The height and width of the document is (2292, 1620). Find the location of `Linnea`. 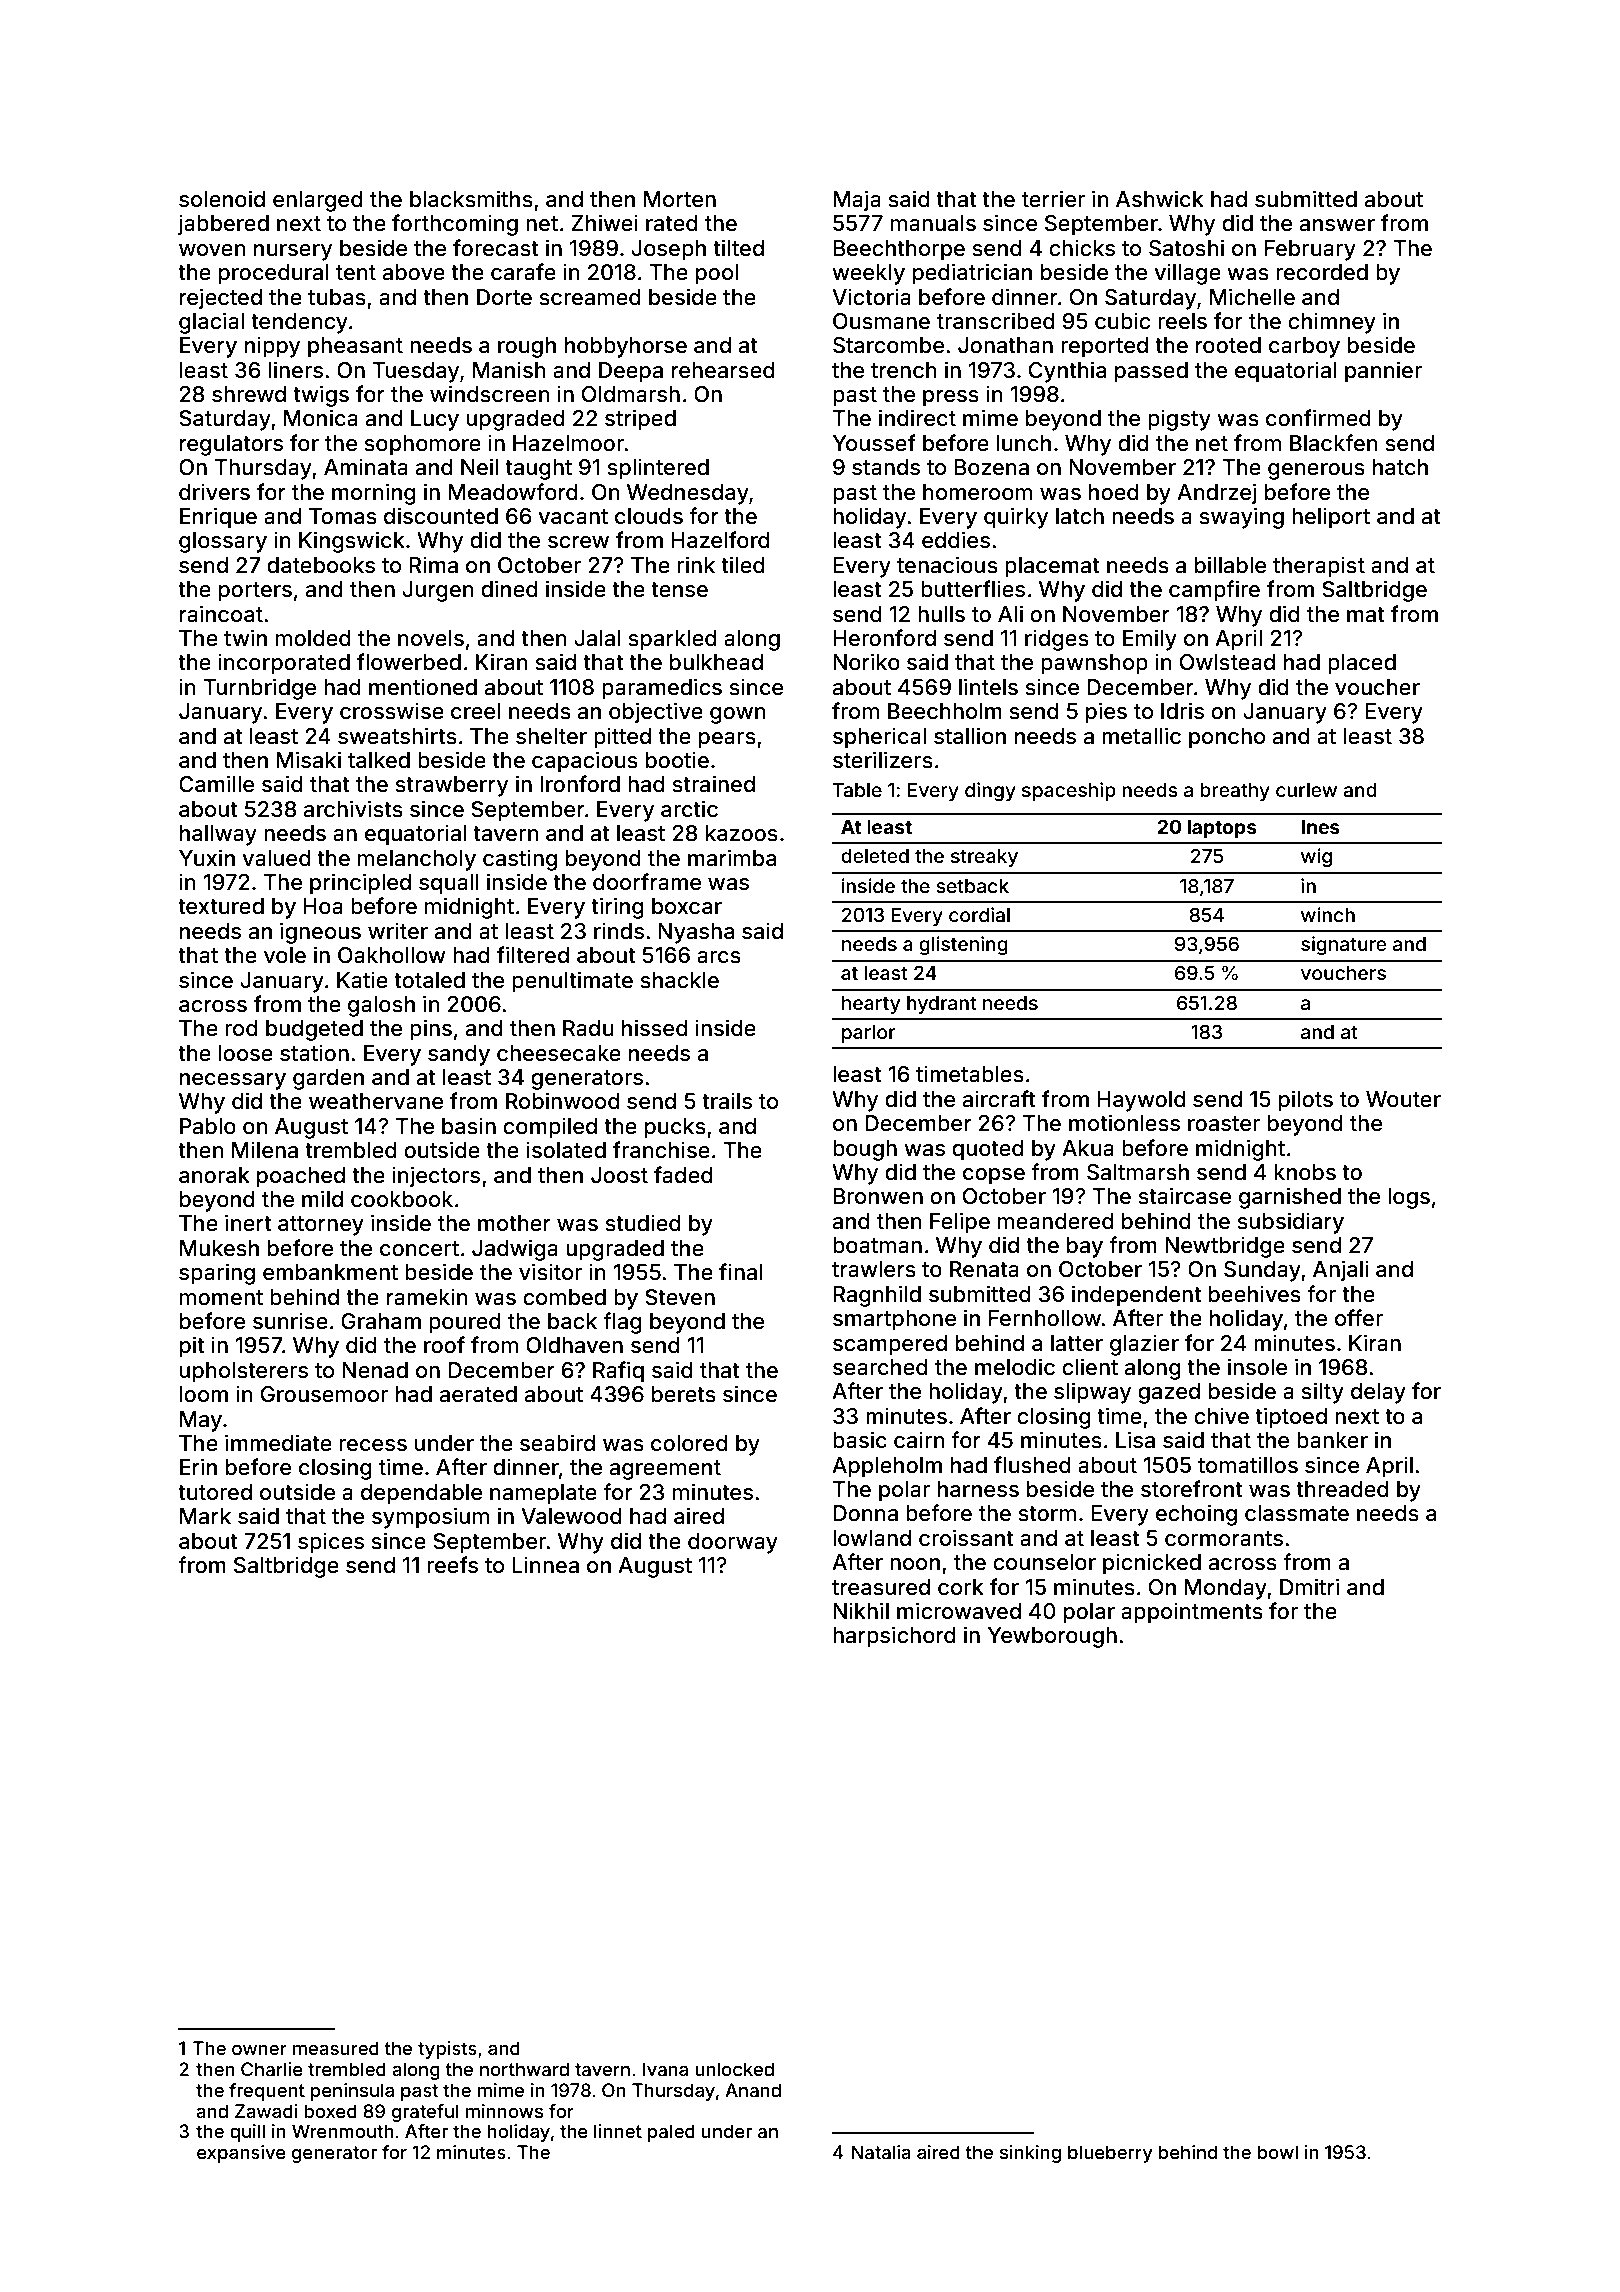

Linnea is located at coordinates (545, 1565).
